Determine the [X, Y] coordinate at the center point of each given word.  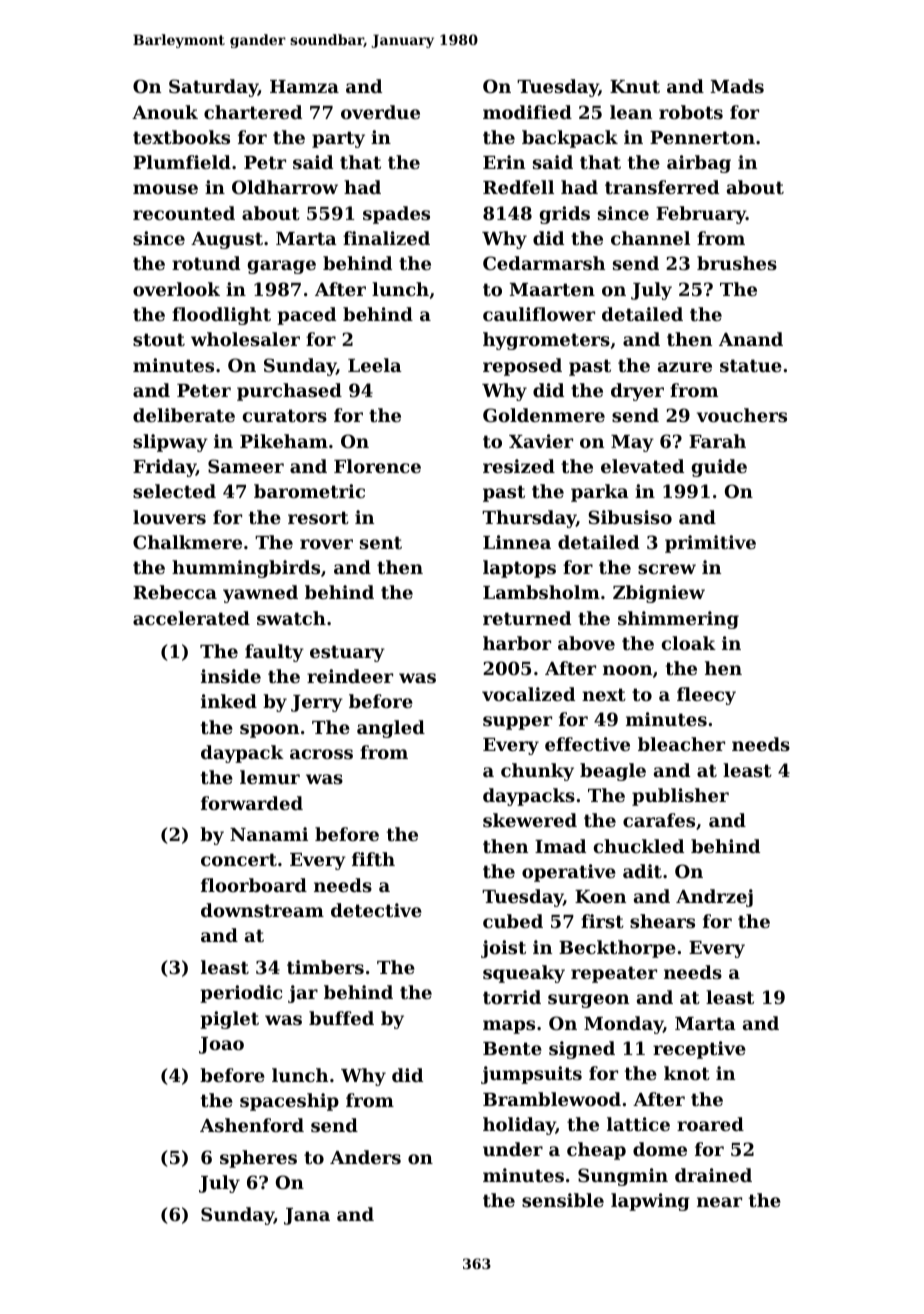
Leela [375, 365]
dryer [637, 392]
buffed [341, 1018]
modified [527, 112]
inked [229, 701]
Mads [737, 86]
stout [159, 339]
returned [527, 618]
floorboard [254, 885]
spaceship [289, 1102]
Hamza [304, 86]
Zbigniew [659, 594]
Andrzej [714, 898]
